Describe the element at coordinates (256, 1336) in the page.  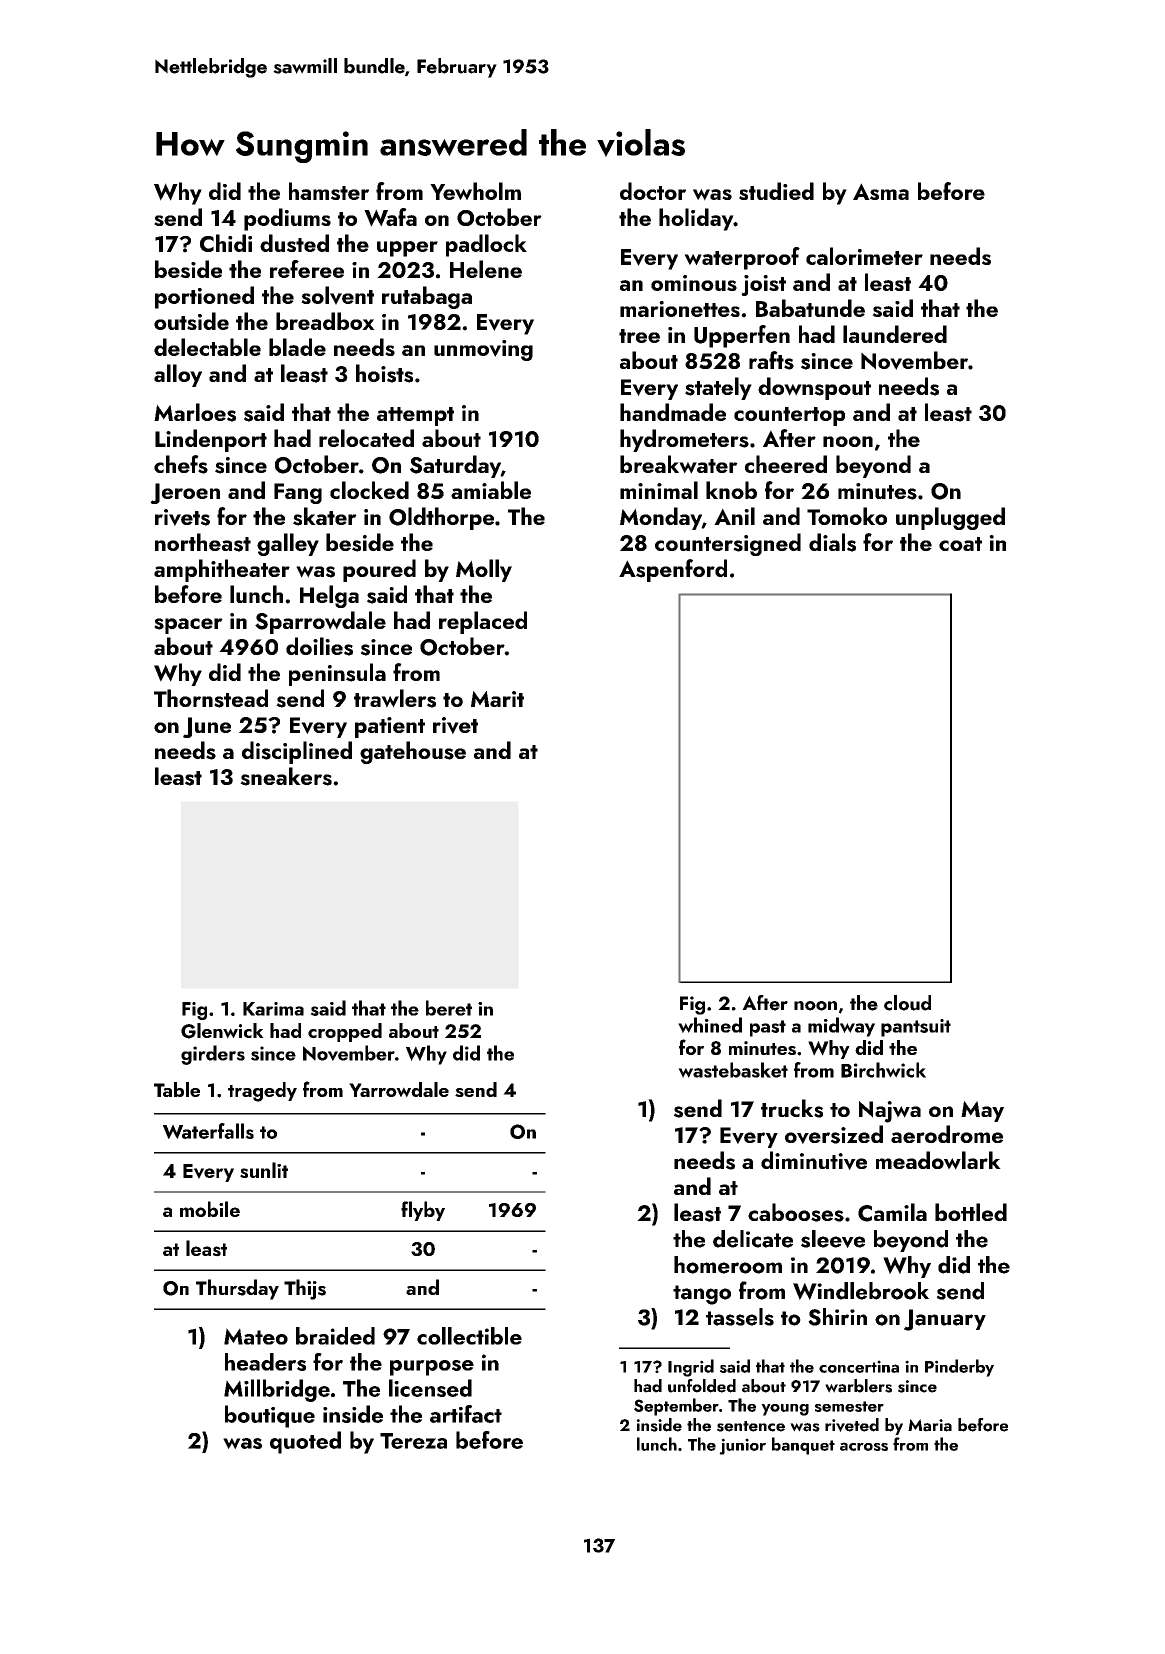
I see `Mateo` at that location.
